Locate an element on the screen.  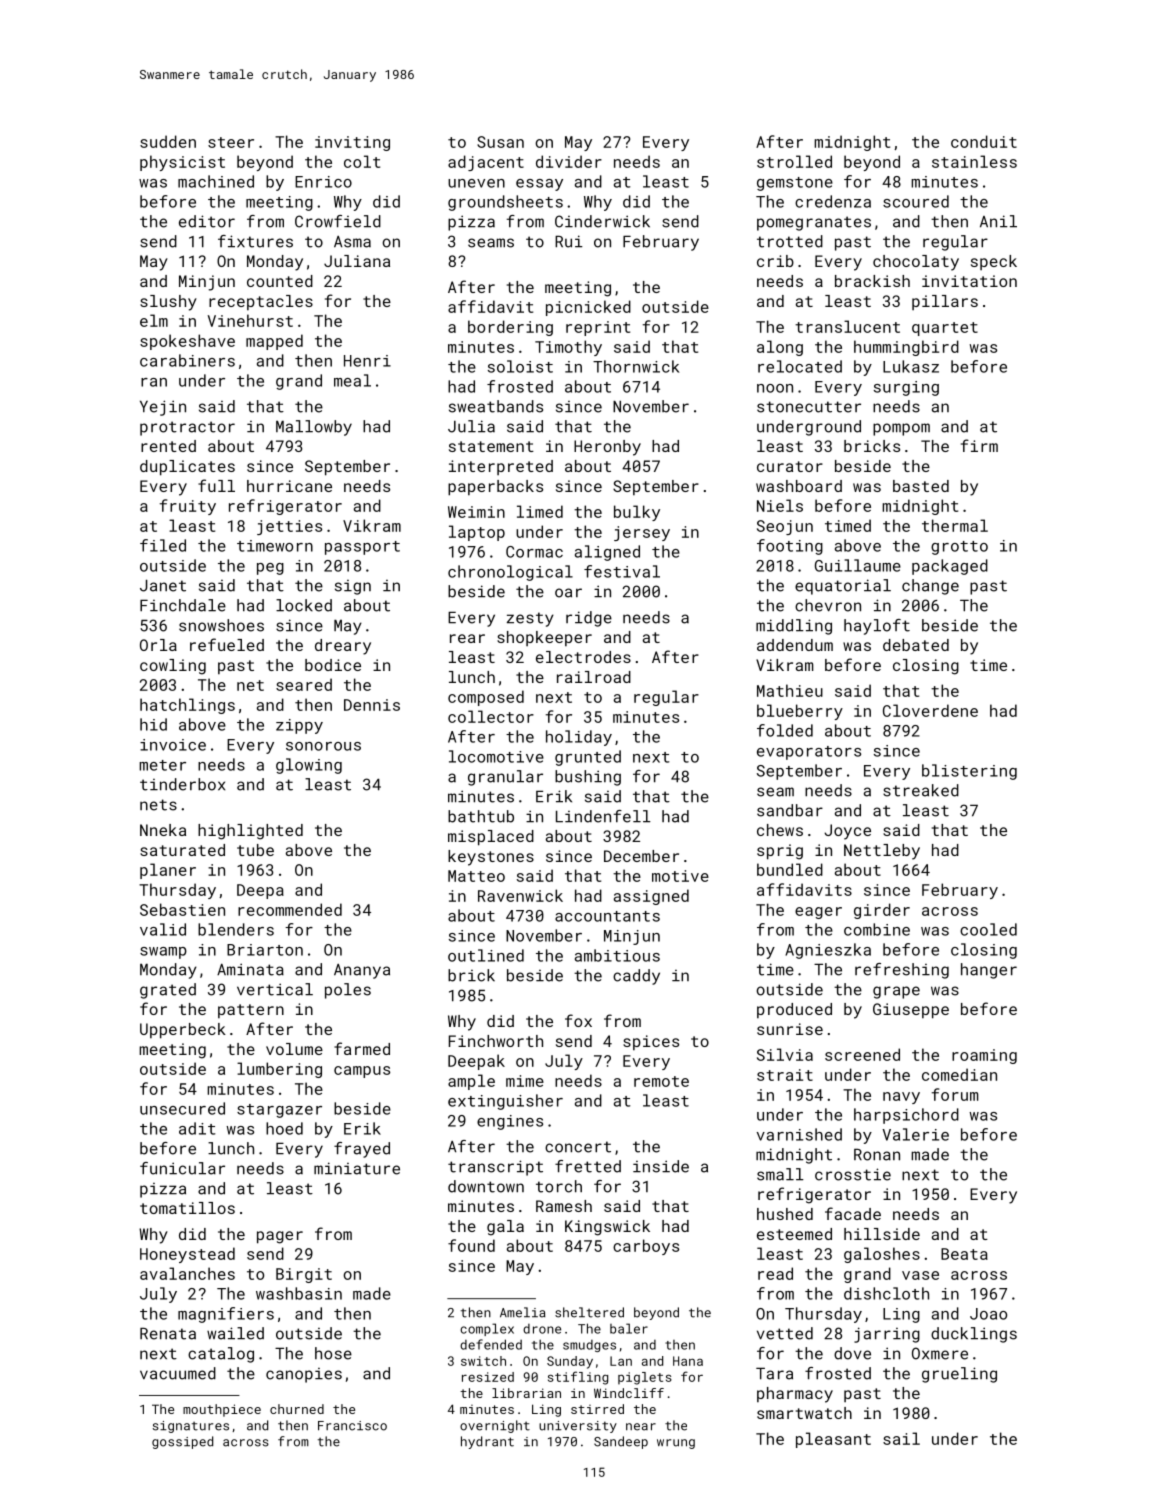
tube is located at coordinates (255, 850).
